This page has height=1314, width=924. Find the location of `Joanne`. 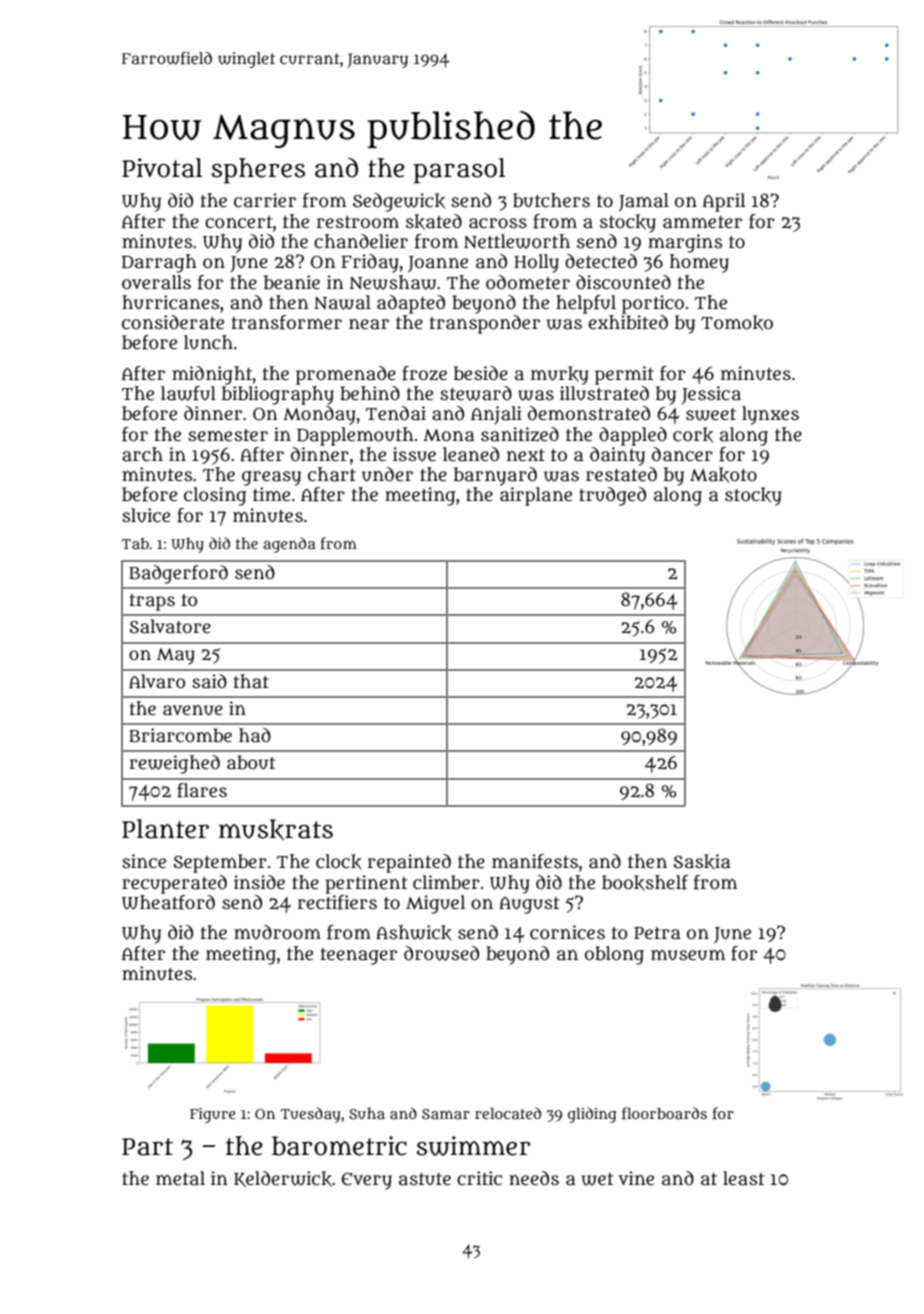

Joanne is located at coordinates (438, 264).
